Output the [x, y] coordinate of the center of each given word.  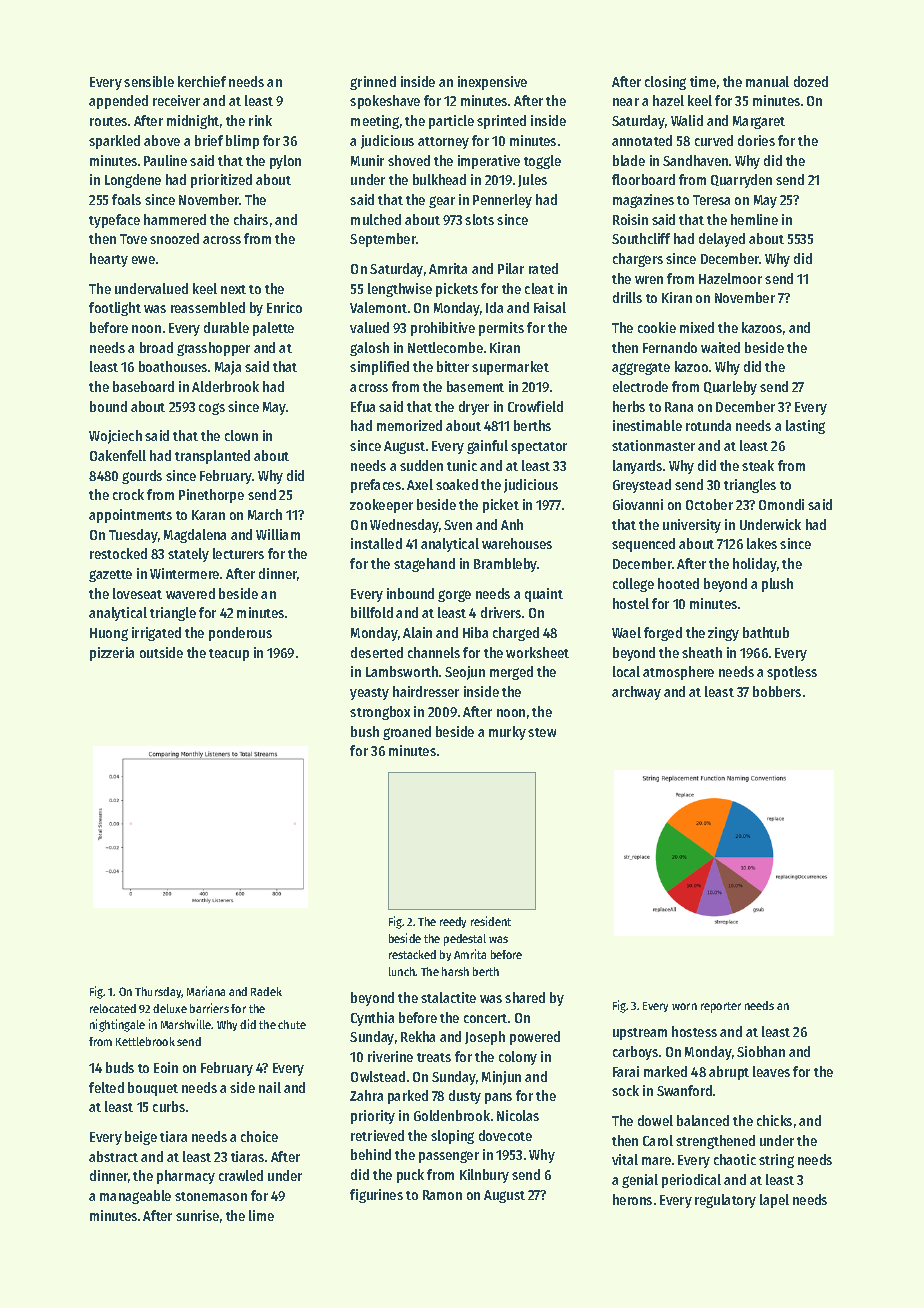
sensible [149, 81]
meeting [375, 122]
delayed [722, 240]
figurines [376, 1196]
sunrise [197, 1215]
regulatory [725, 1201]
